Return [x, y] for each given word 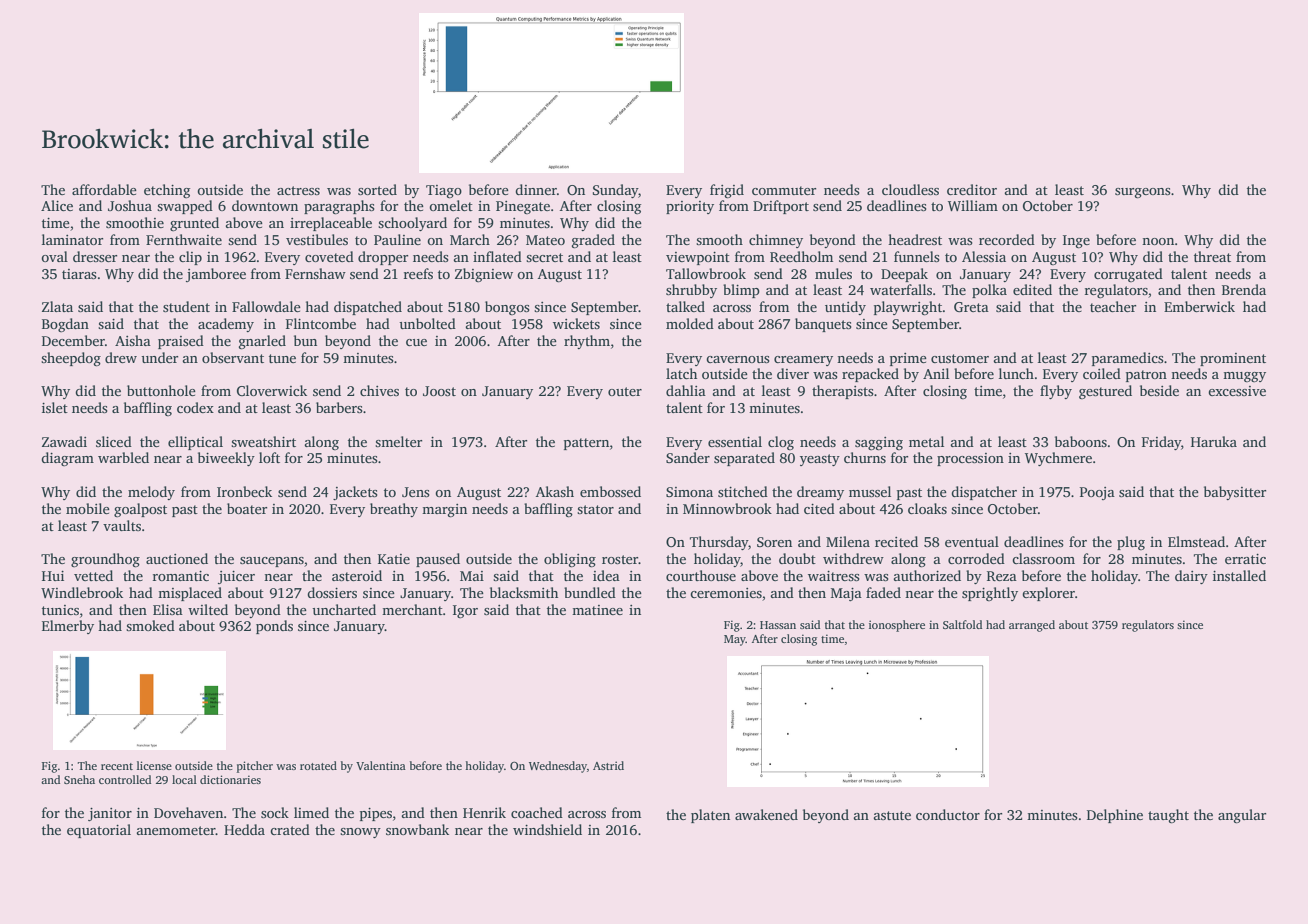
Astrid [608, 765]
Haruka [1214, 441]
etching [167, 191]
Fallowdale [266, 306]
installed [1239, 575]
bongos [507, 308]
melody [151, 493]
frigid [727, 191]
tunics [60, 610]
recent [117, 766]
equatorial [99, 831]
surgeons [1143, 193]
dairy [1191, 577]
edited [1032, 289]
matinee [597, 610]
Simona [689, 492]
